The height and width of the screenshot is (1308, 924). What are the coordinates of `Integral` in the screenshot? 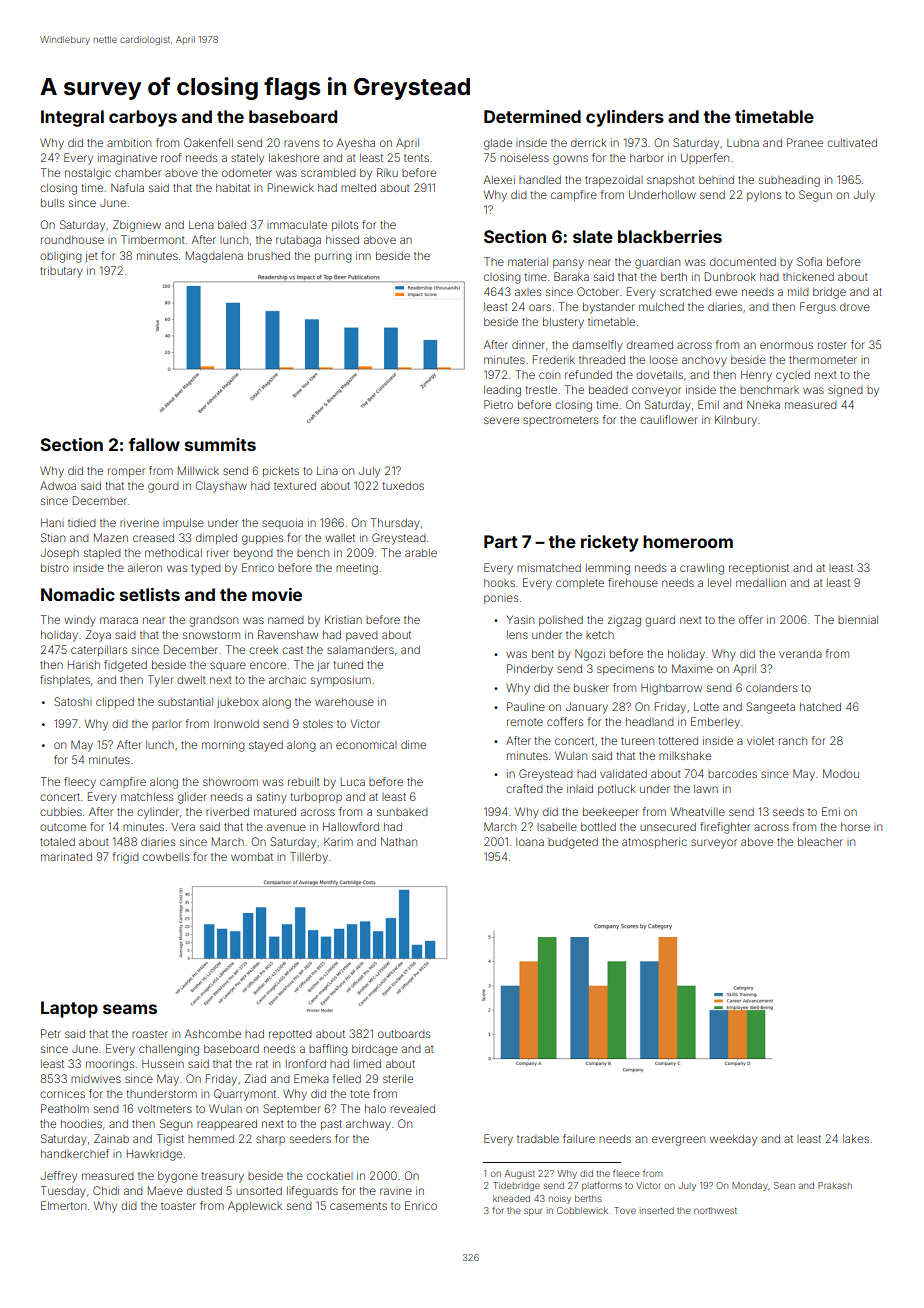 It's located at (72, 118).
